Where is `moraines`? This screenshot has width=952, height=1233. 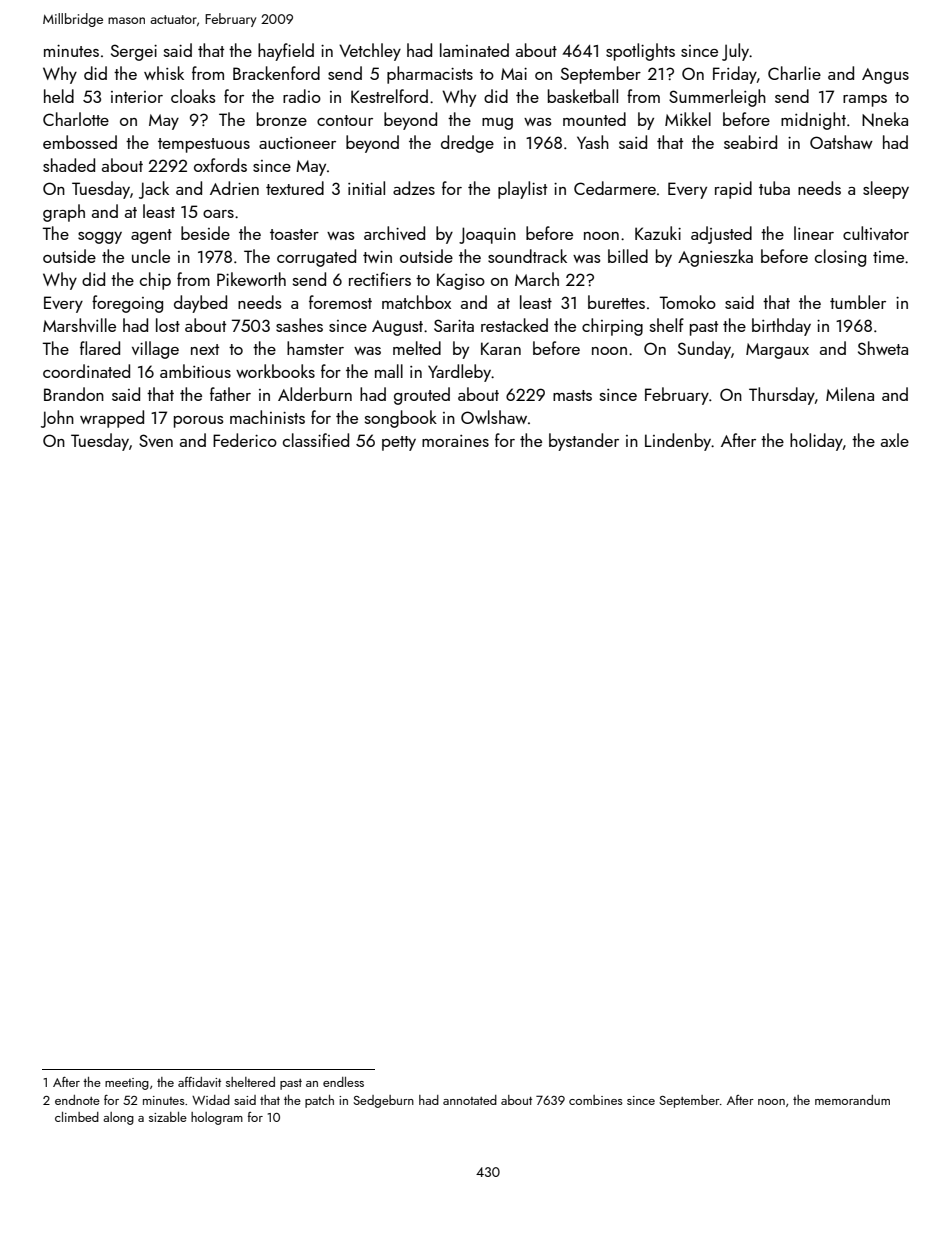 moraines is located at coordinates (455, 441).
